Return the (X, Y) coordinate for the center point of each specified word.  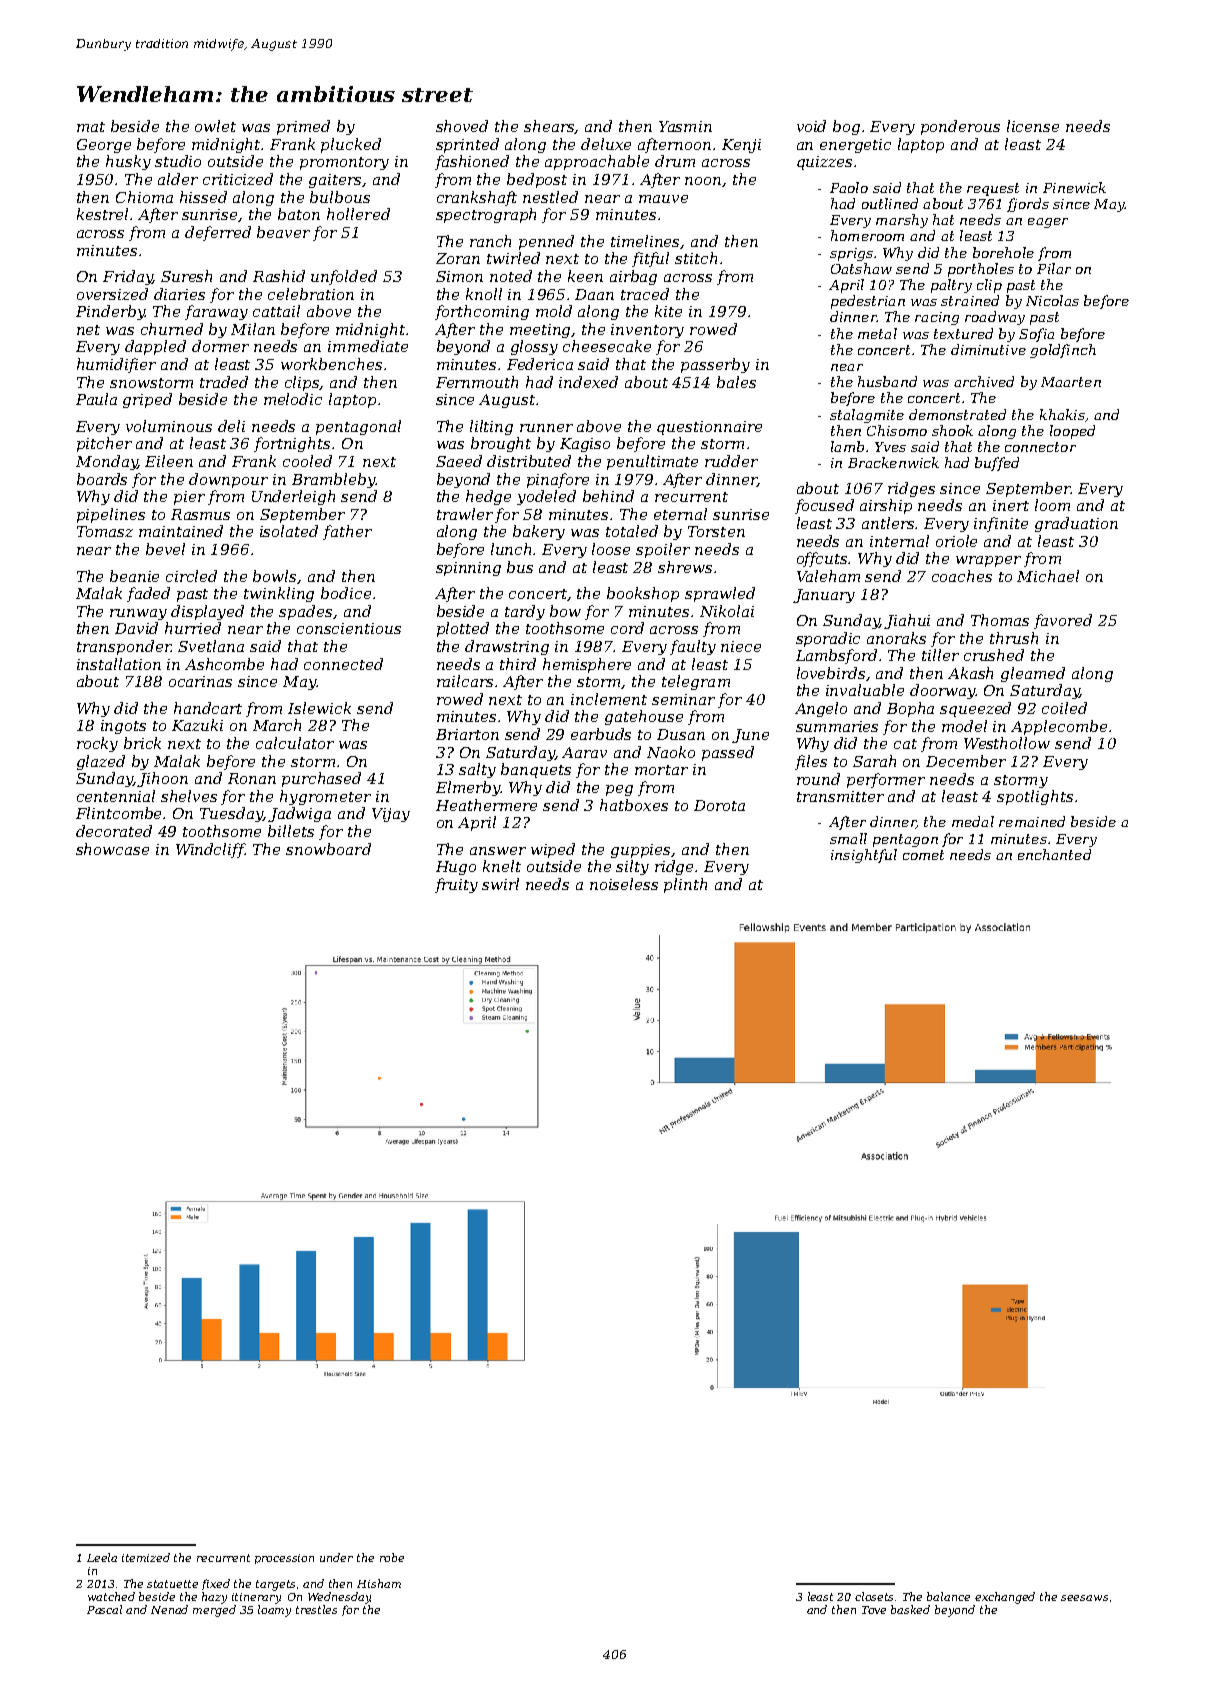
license (1033, 126)
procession (284, 1559)
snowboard (328, 849)
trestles (316, 1609)
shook (952, 430)
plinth (685, 885)
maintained (181, 531)
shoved (462, 126)
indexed (588, 382)
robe (392, 1557)
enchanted (1054, 854)
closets (874, 1596)
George (104, 146)
